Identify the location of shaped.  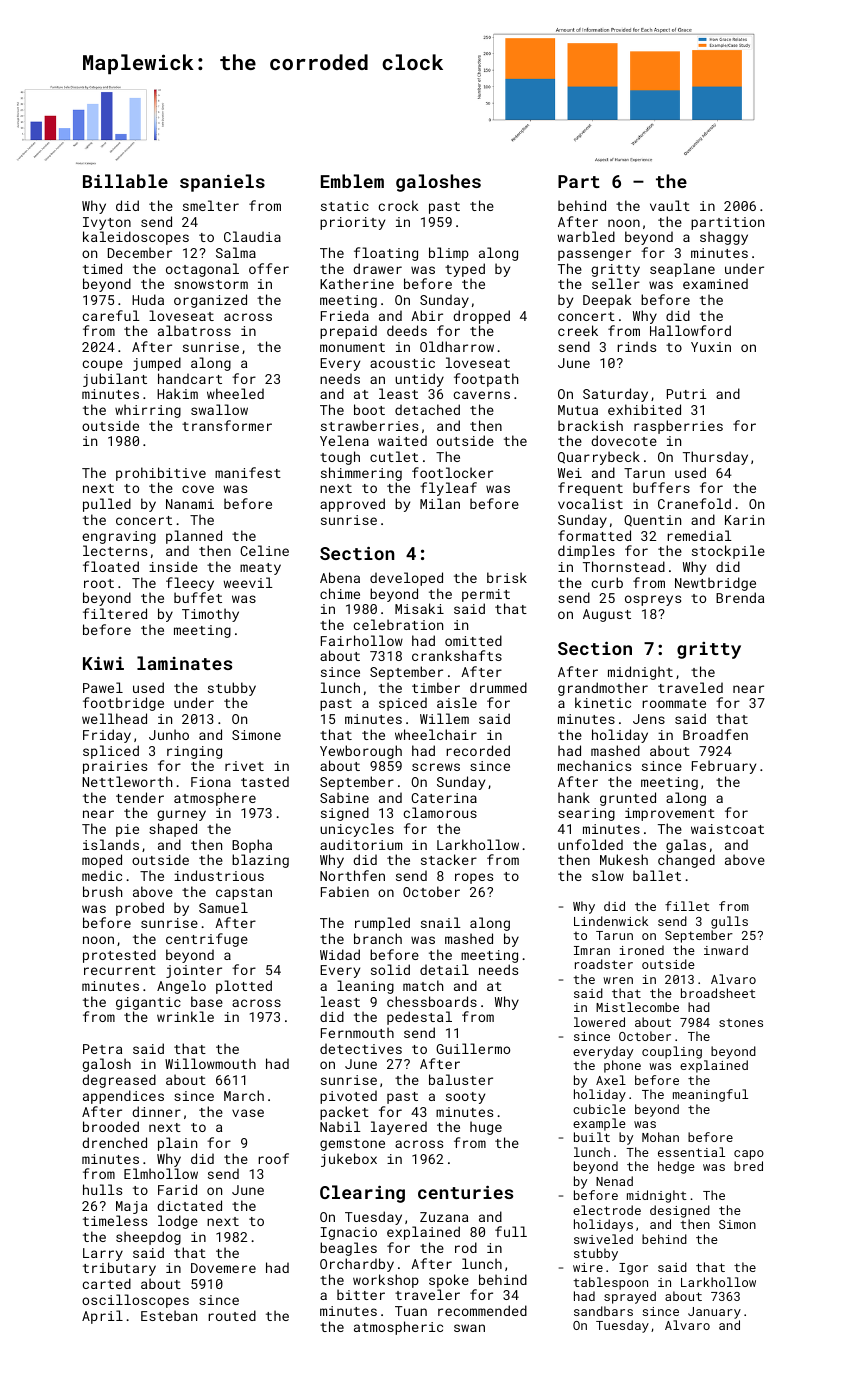
(173, 830).
